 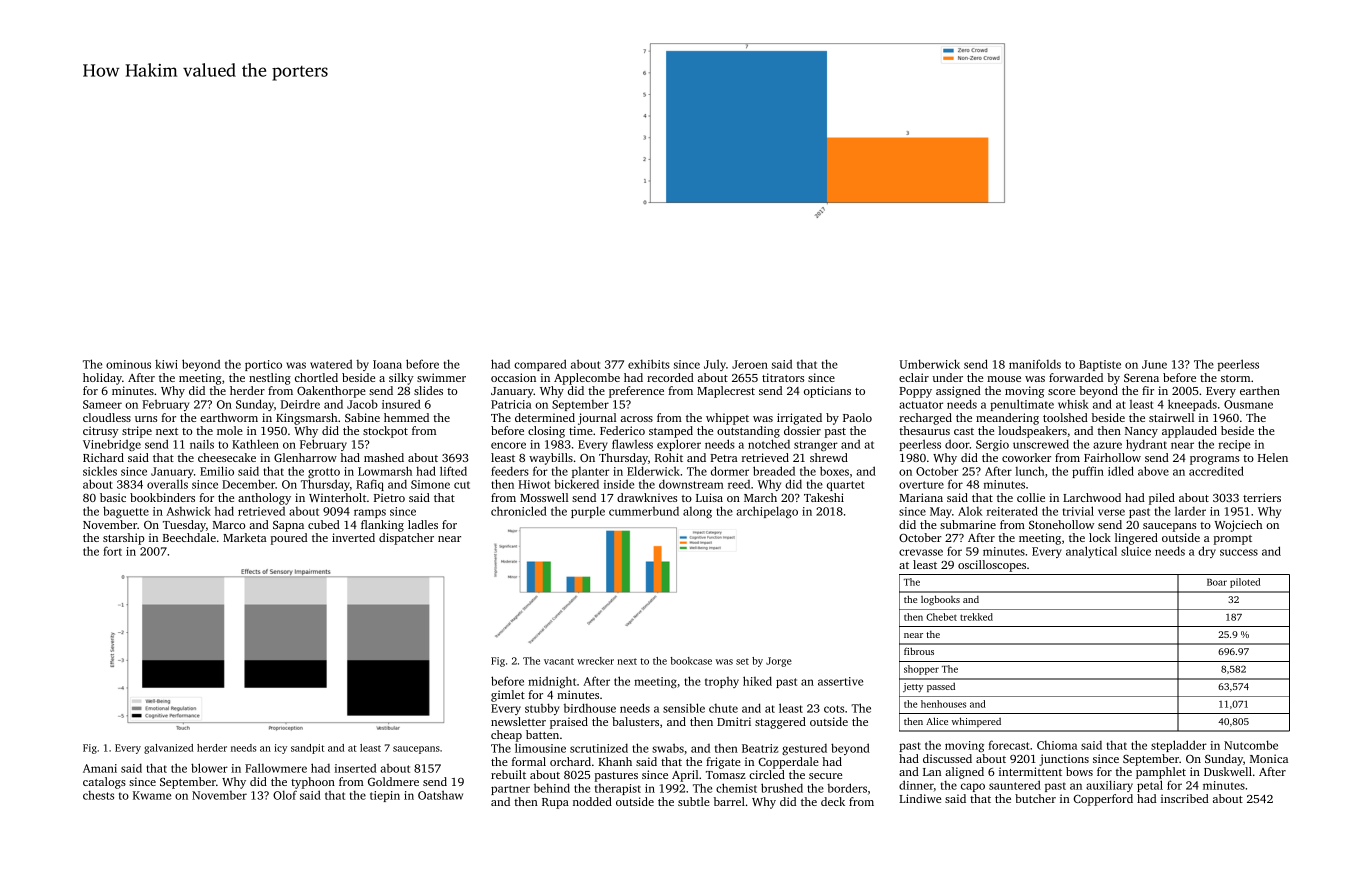 What do you see at coordinates (385, 432) in the screenshot?
I see `stockpot` at bounding box center [385, 432].
